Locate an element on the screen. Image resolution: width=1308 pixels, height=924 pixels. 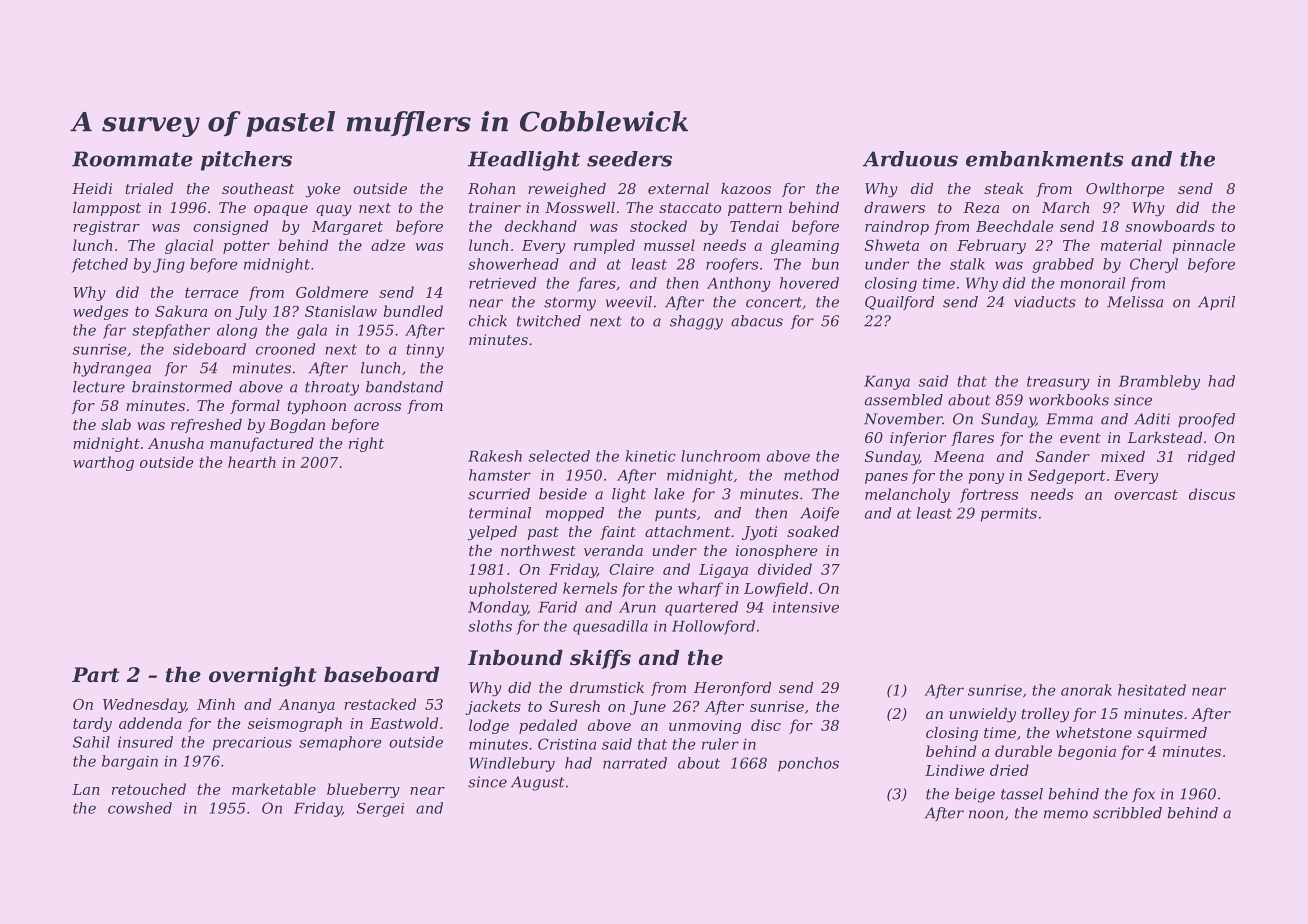
embankments is located at coordinates (1045, 159).
